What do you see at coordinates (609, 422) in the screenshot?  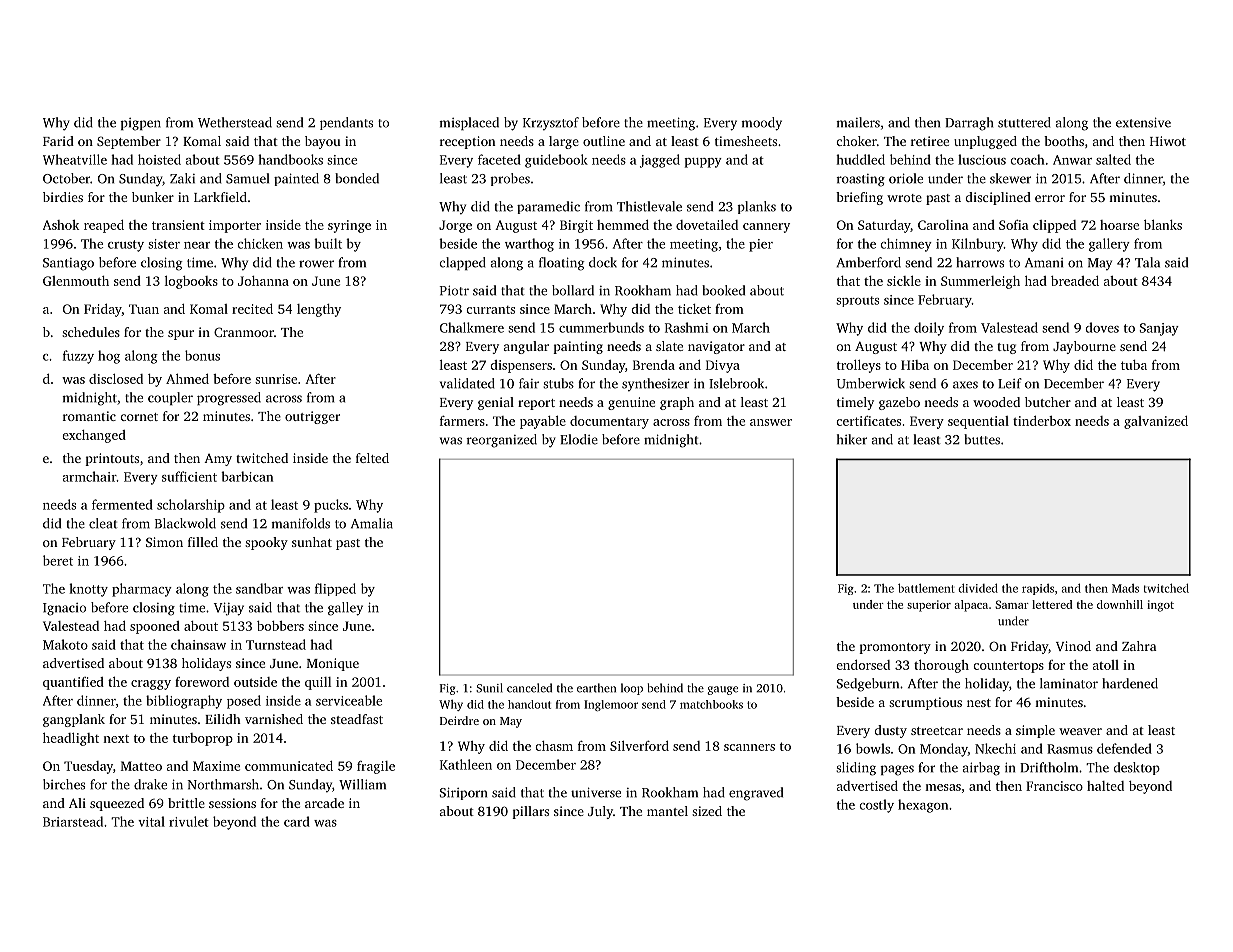 I see `documentary` at bounding box center [609, 422].
